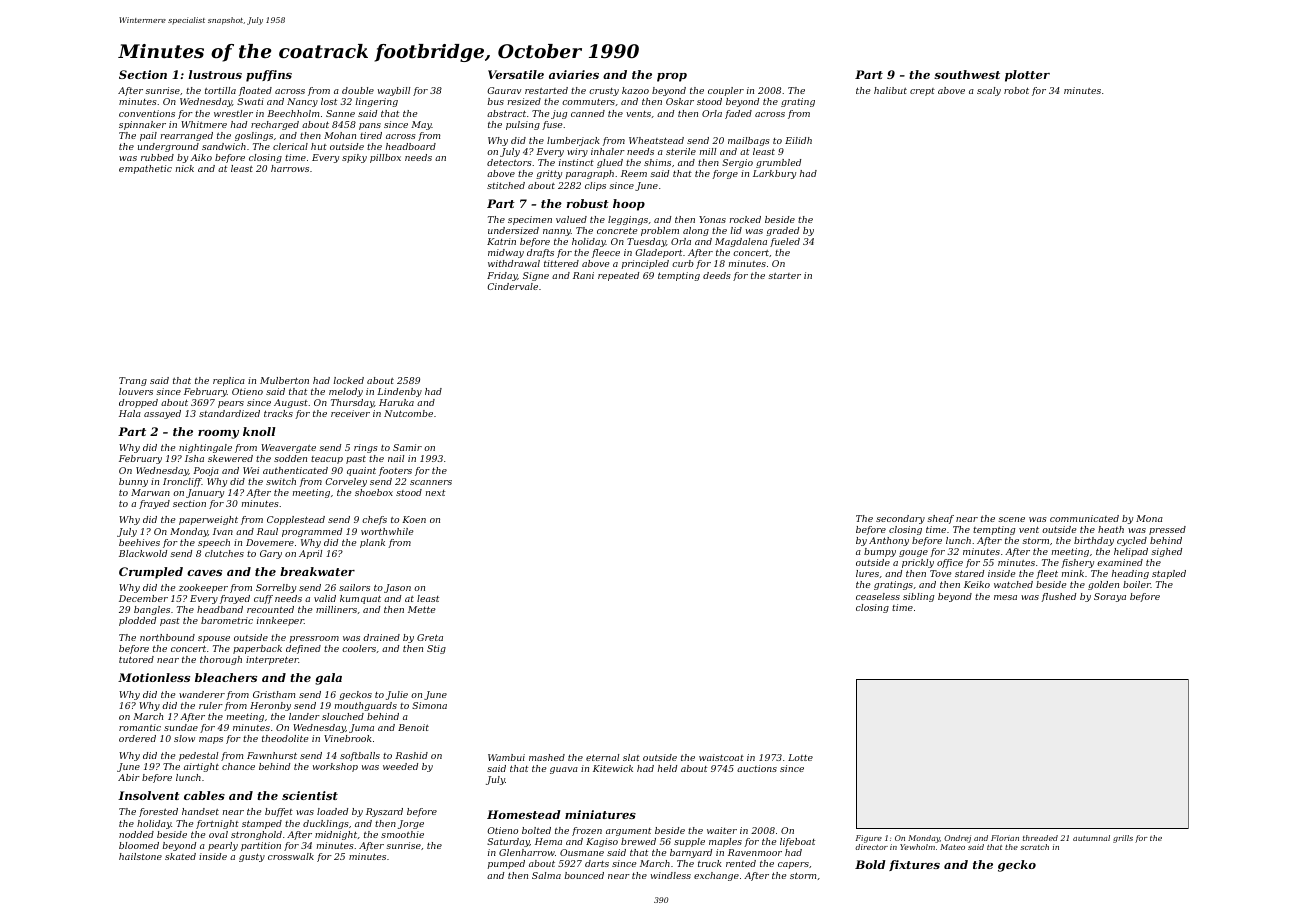 This screenshot has height=924, width=1308. What do you see at coordinates (396, 402) in the screenshot?
I see `Haruka` at bounding box center [396, 402].
